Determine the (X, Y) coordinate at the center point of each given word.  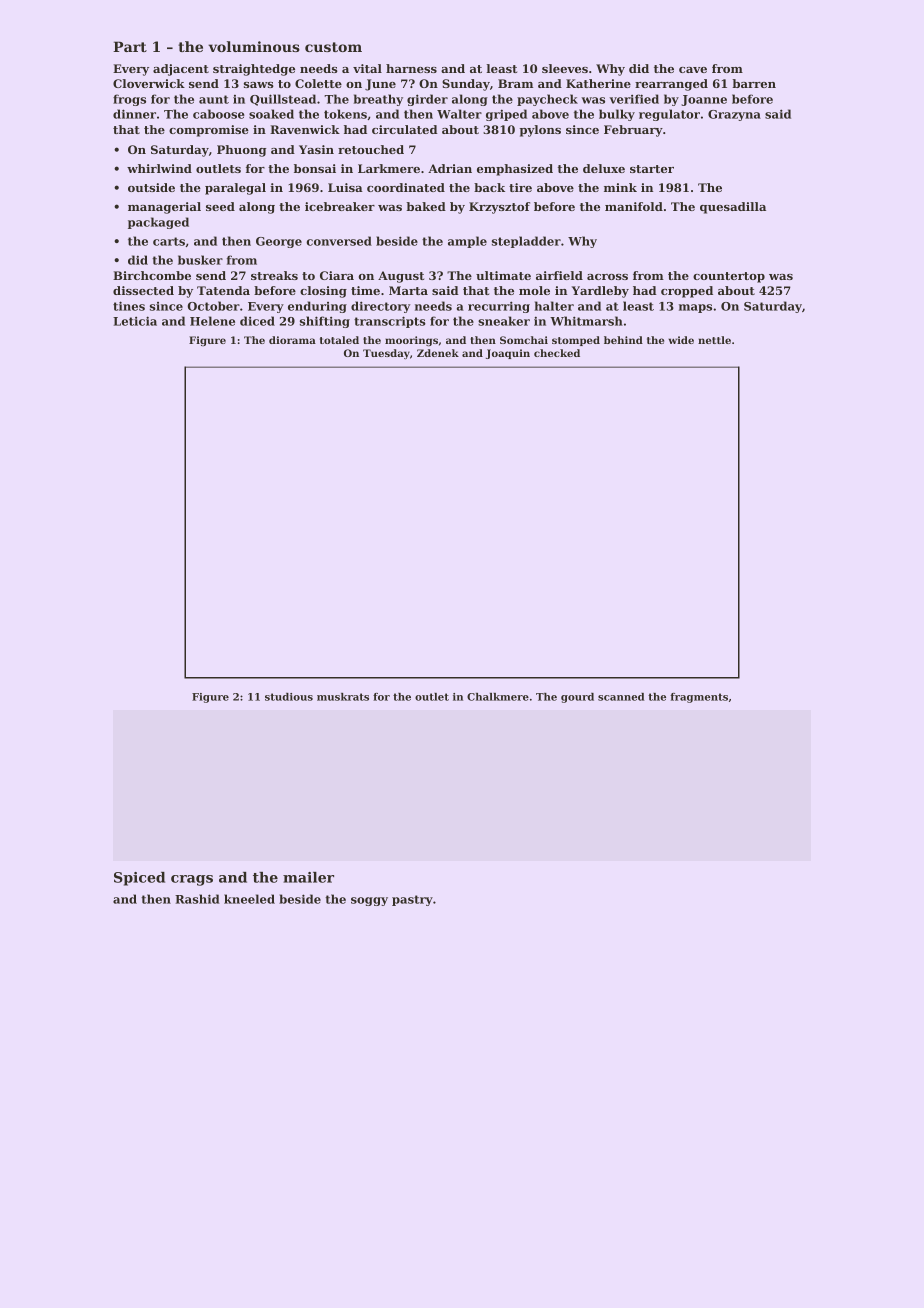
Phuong (241, 151)
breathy (378, 100)
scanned (621, 697)
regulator (669, 115)
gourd (577, 698)
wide (681, 340)
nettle (714, 340)
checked (557, 353)
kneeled (249, 899)
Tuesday (386, 354)
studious (289, 697)
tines (129, 306)
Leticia (135, 321)
